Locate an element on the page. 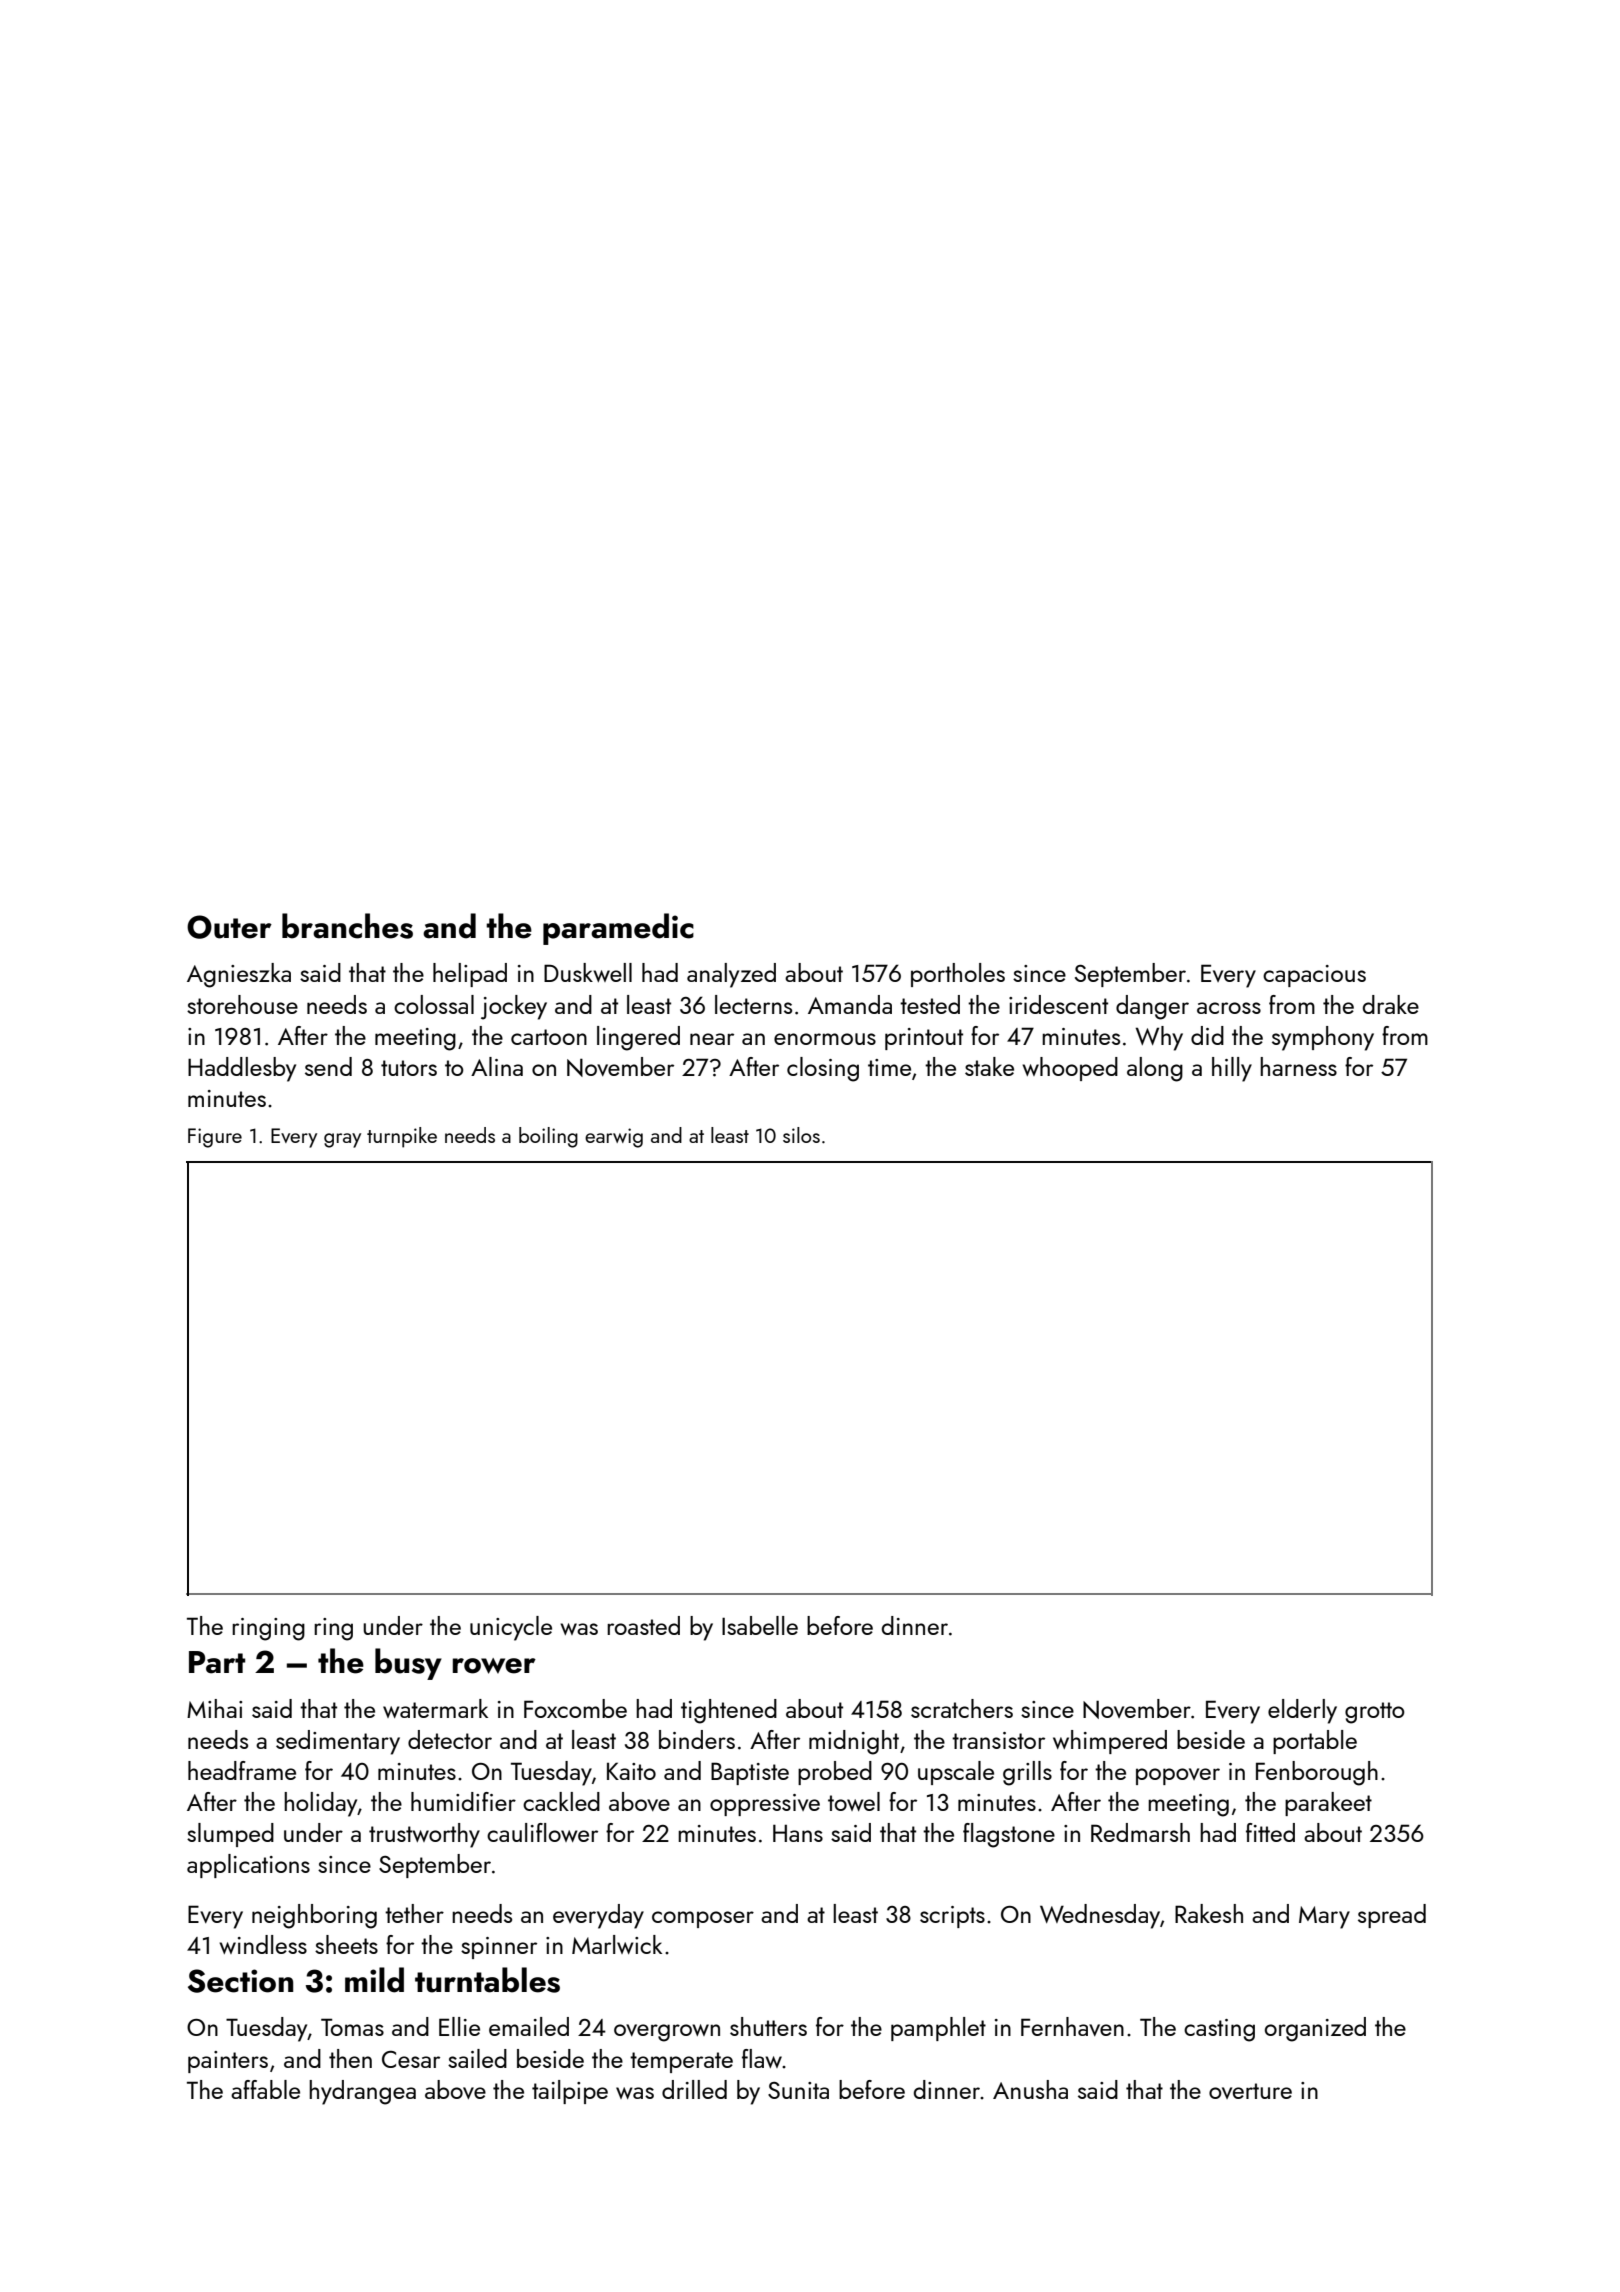  Sunita is located at coordinates (798, 2090).
